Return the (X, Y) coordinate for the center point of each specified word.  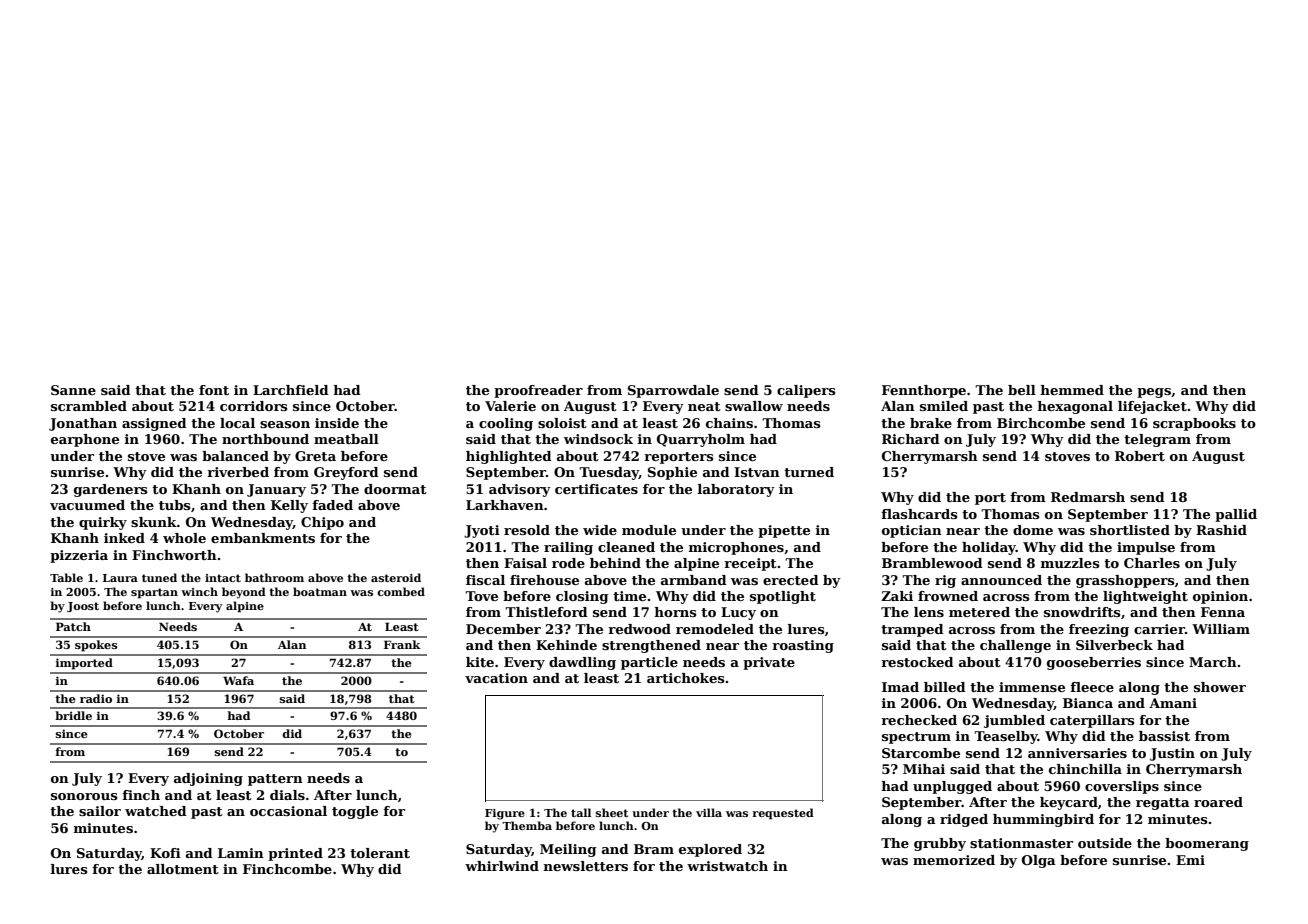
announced (1001, 580)
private (769, 663)
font (214, 390)
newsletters (586, 866)
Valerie (510, 406)
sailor (100, 811)
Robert (1140, 456)
